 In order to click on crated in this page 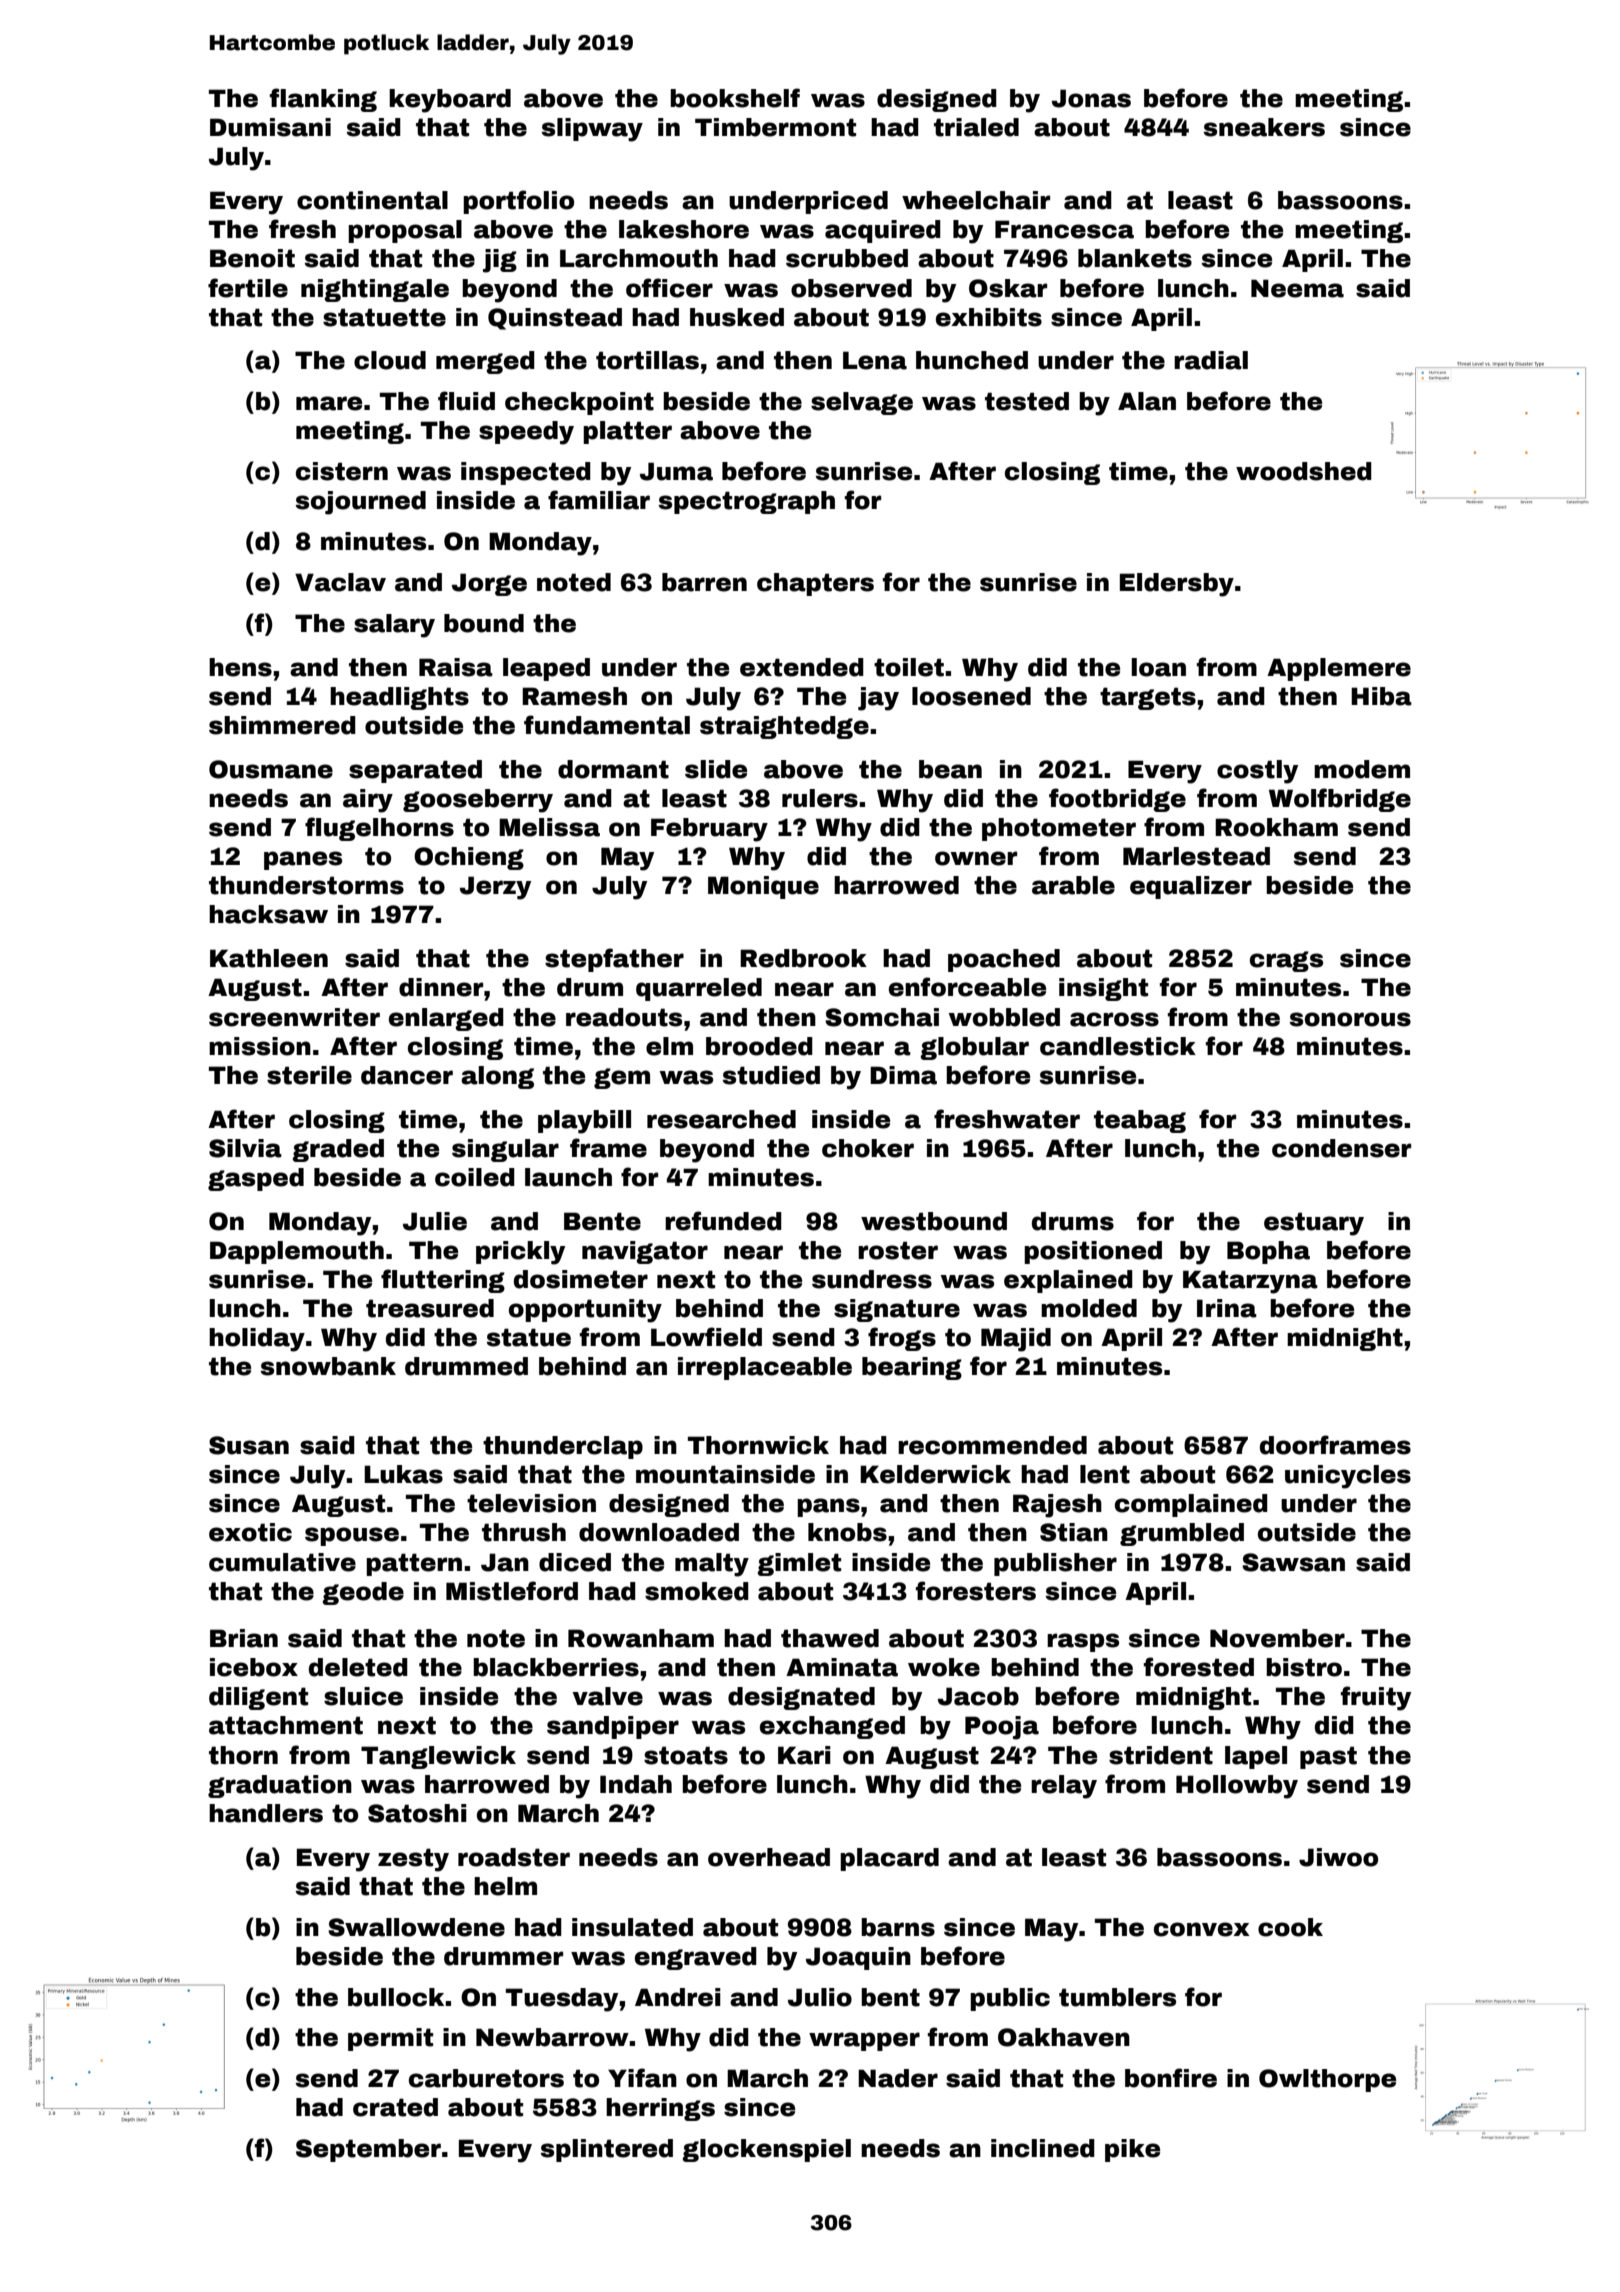, I will do `click(395, 2107)`.
